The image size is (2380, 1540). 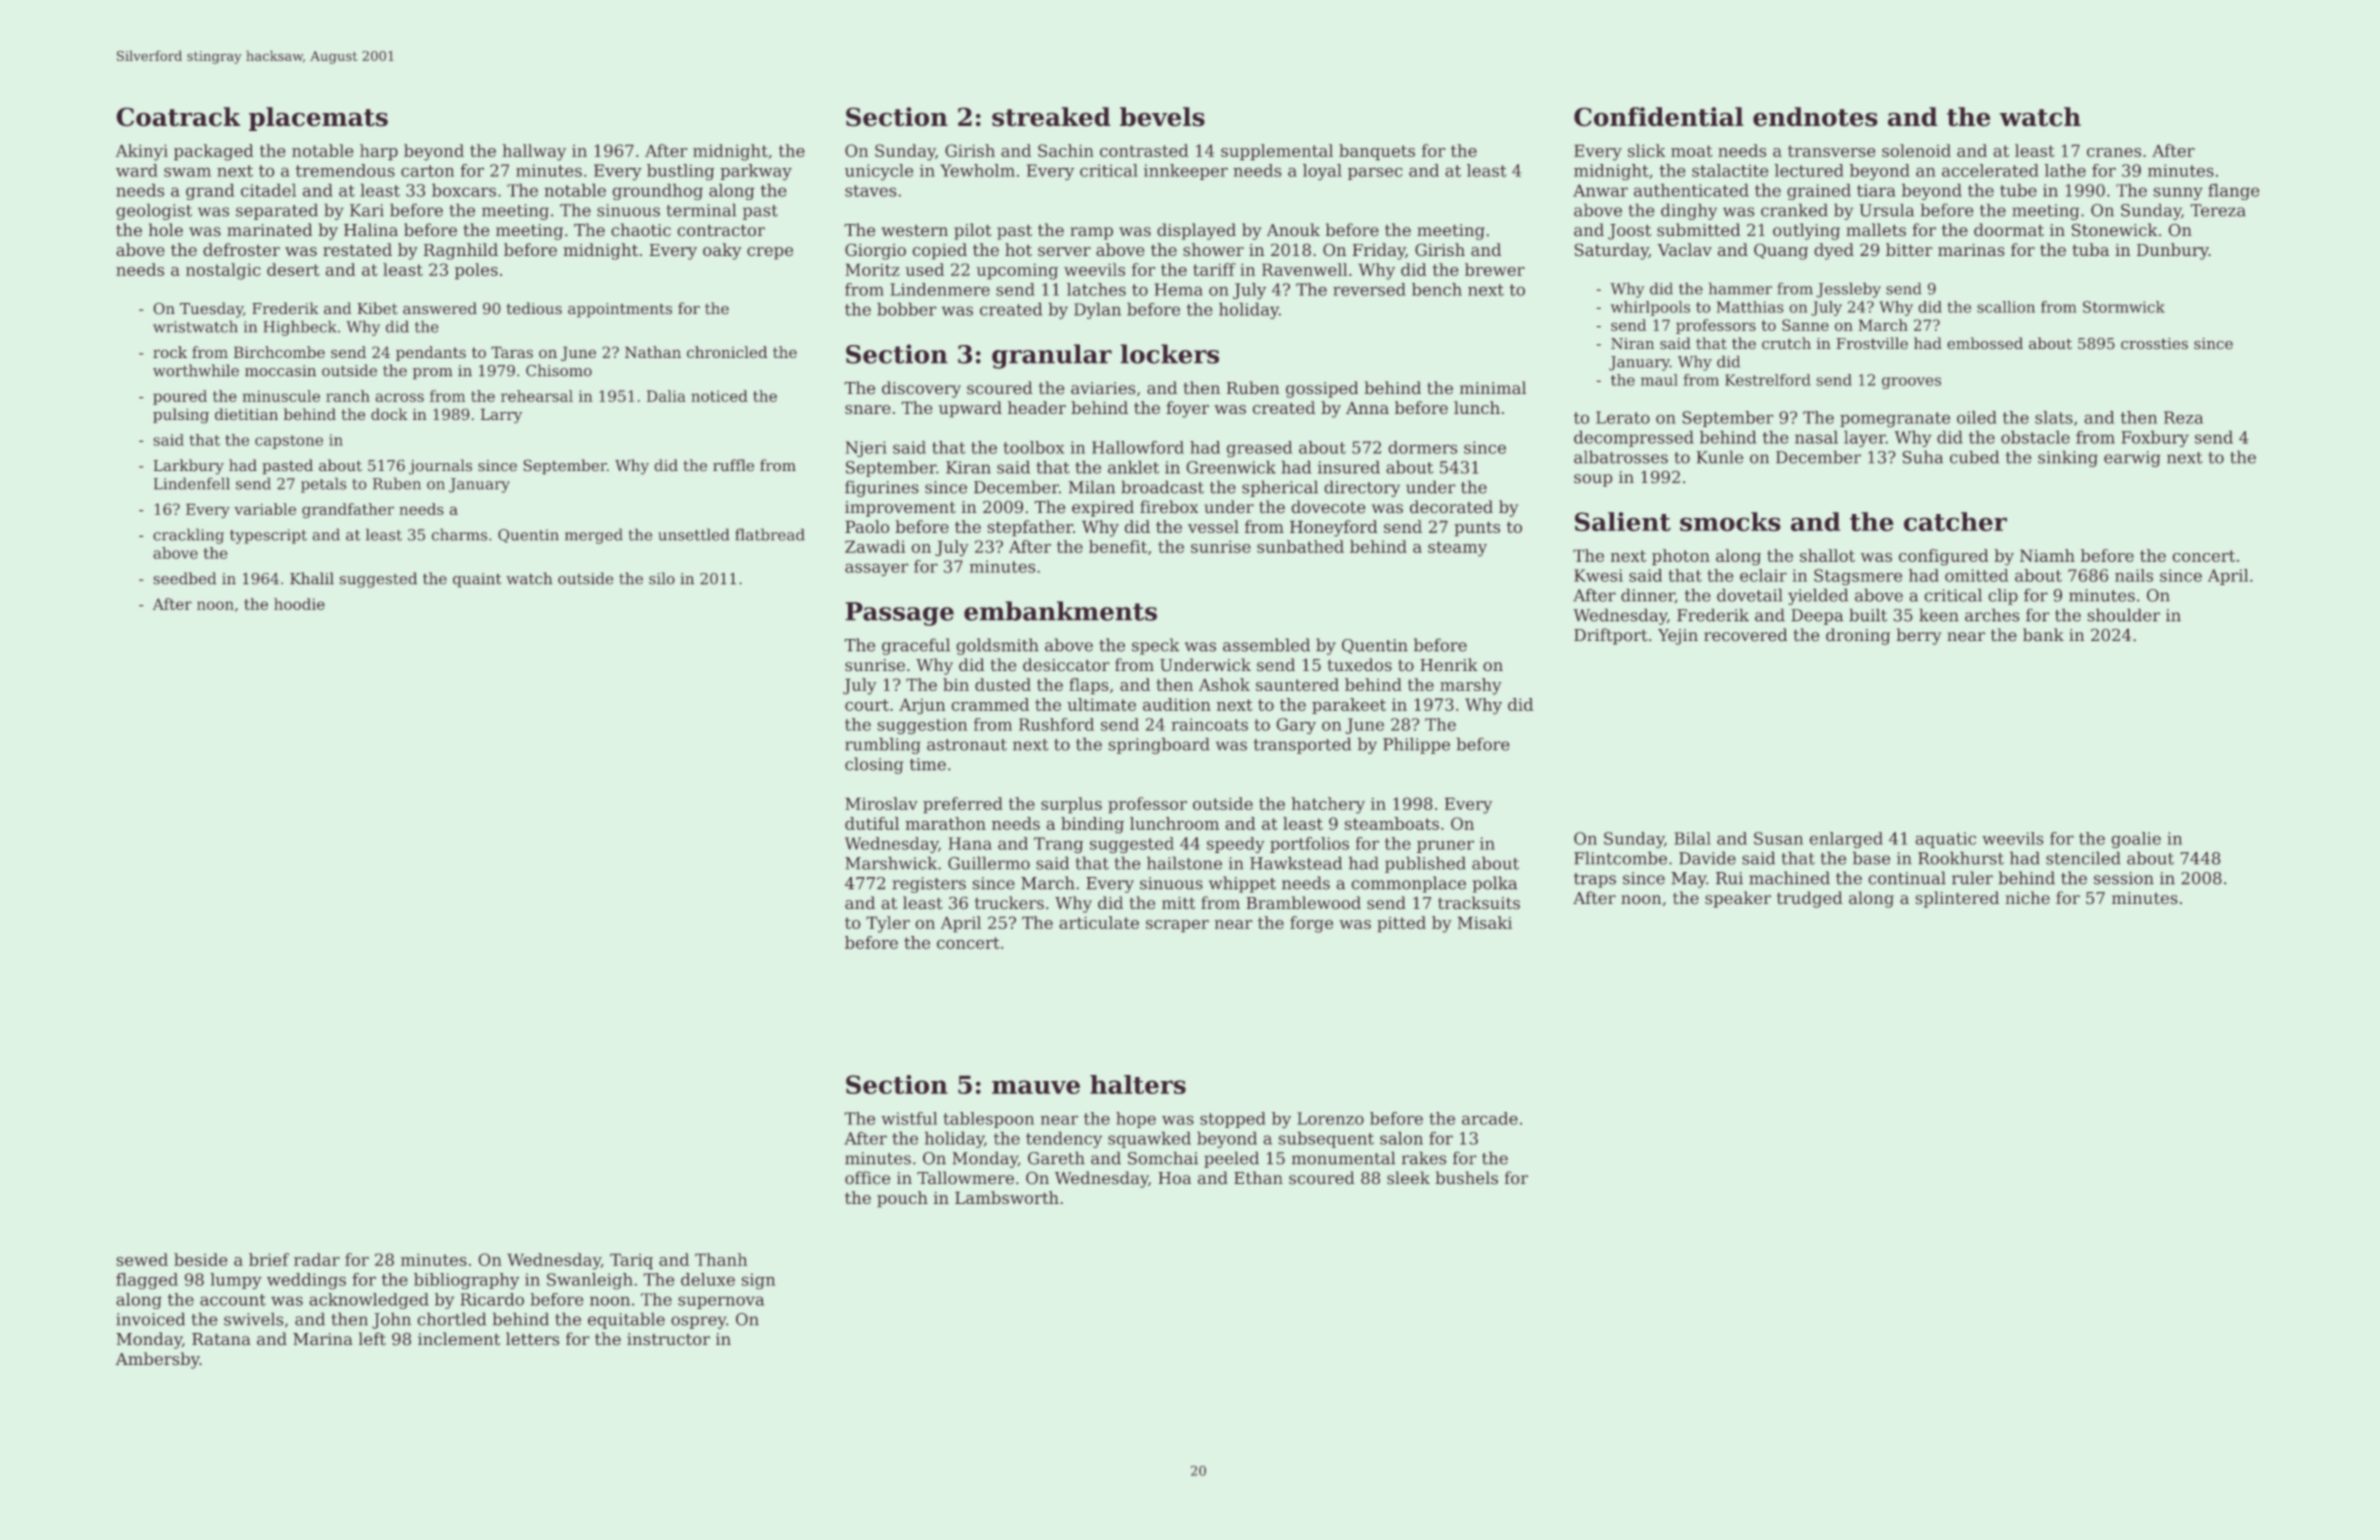 What do you see at coordinates (532, 1338) in the screenshot?
I see `letters` at bounding box center [532, 1338].
